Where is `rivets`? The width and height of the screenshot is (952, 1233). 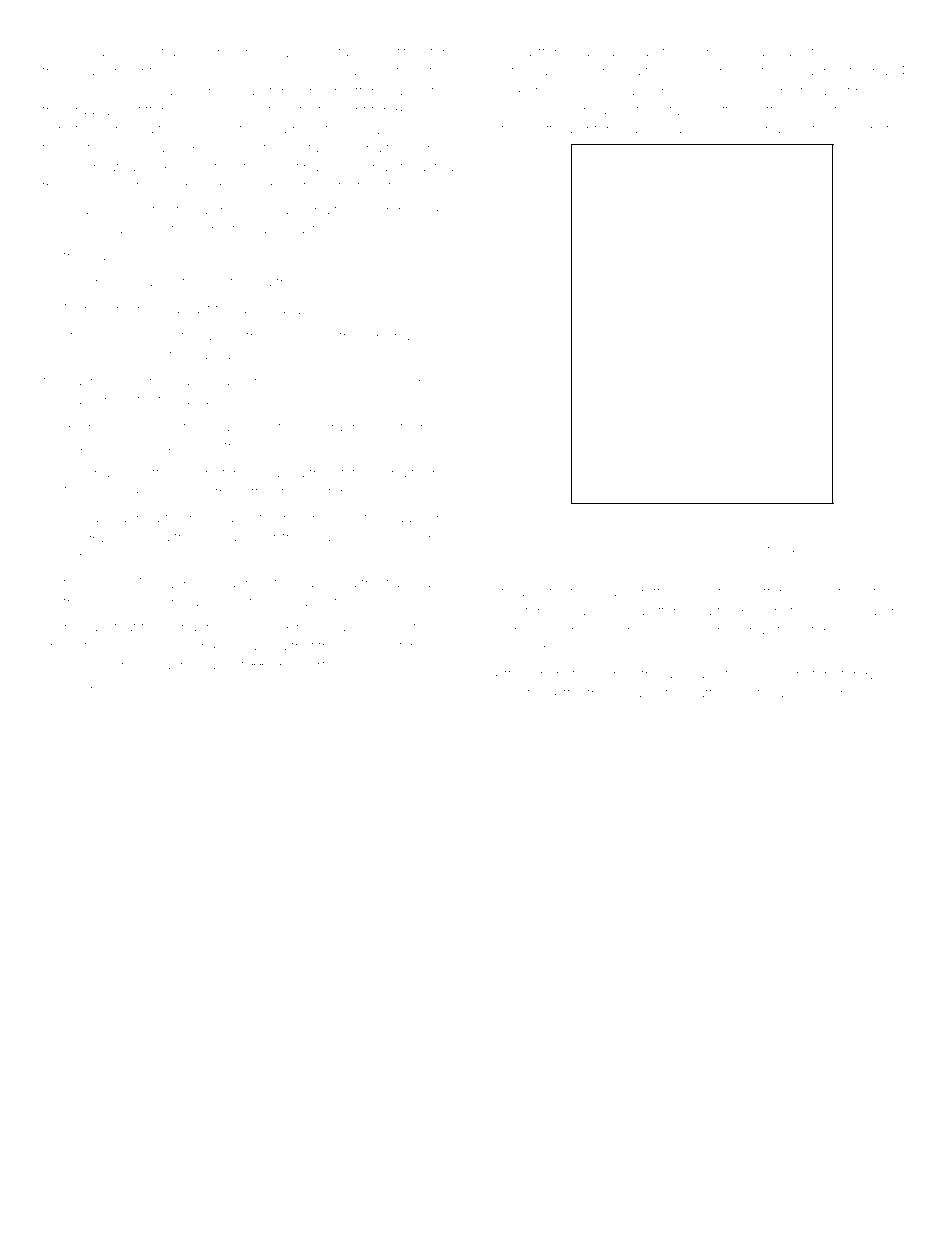
rivets is located at coordinates (223, 283).
